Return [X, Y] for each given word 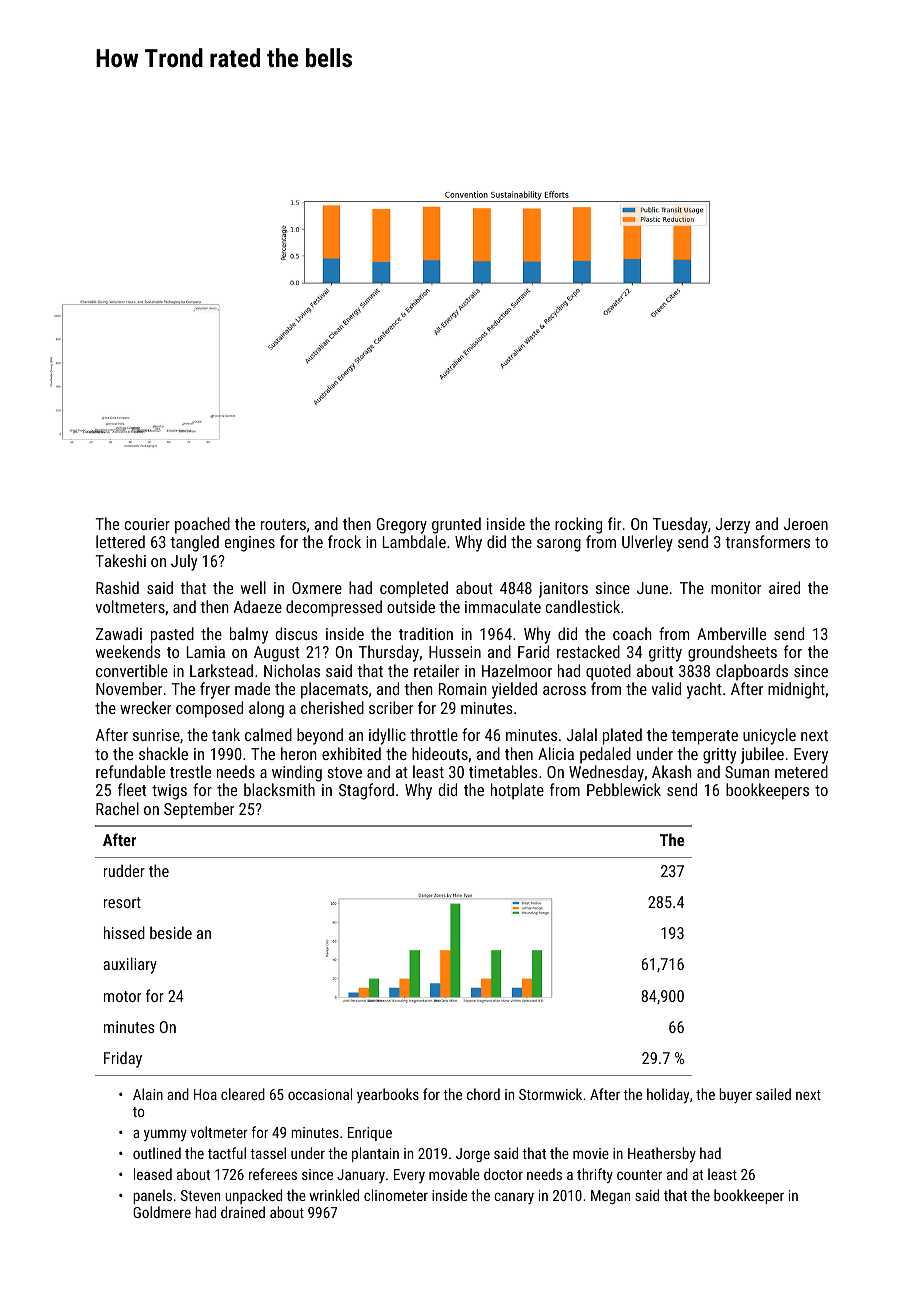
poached [202, 525]
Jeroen [806, 524]
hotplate [517, 791]
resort [122, 902]
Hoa [205, 1094]
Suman [747, 772]
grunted [456, 525]
